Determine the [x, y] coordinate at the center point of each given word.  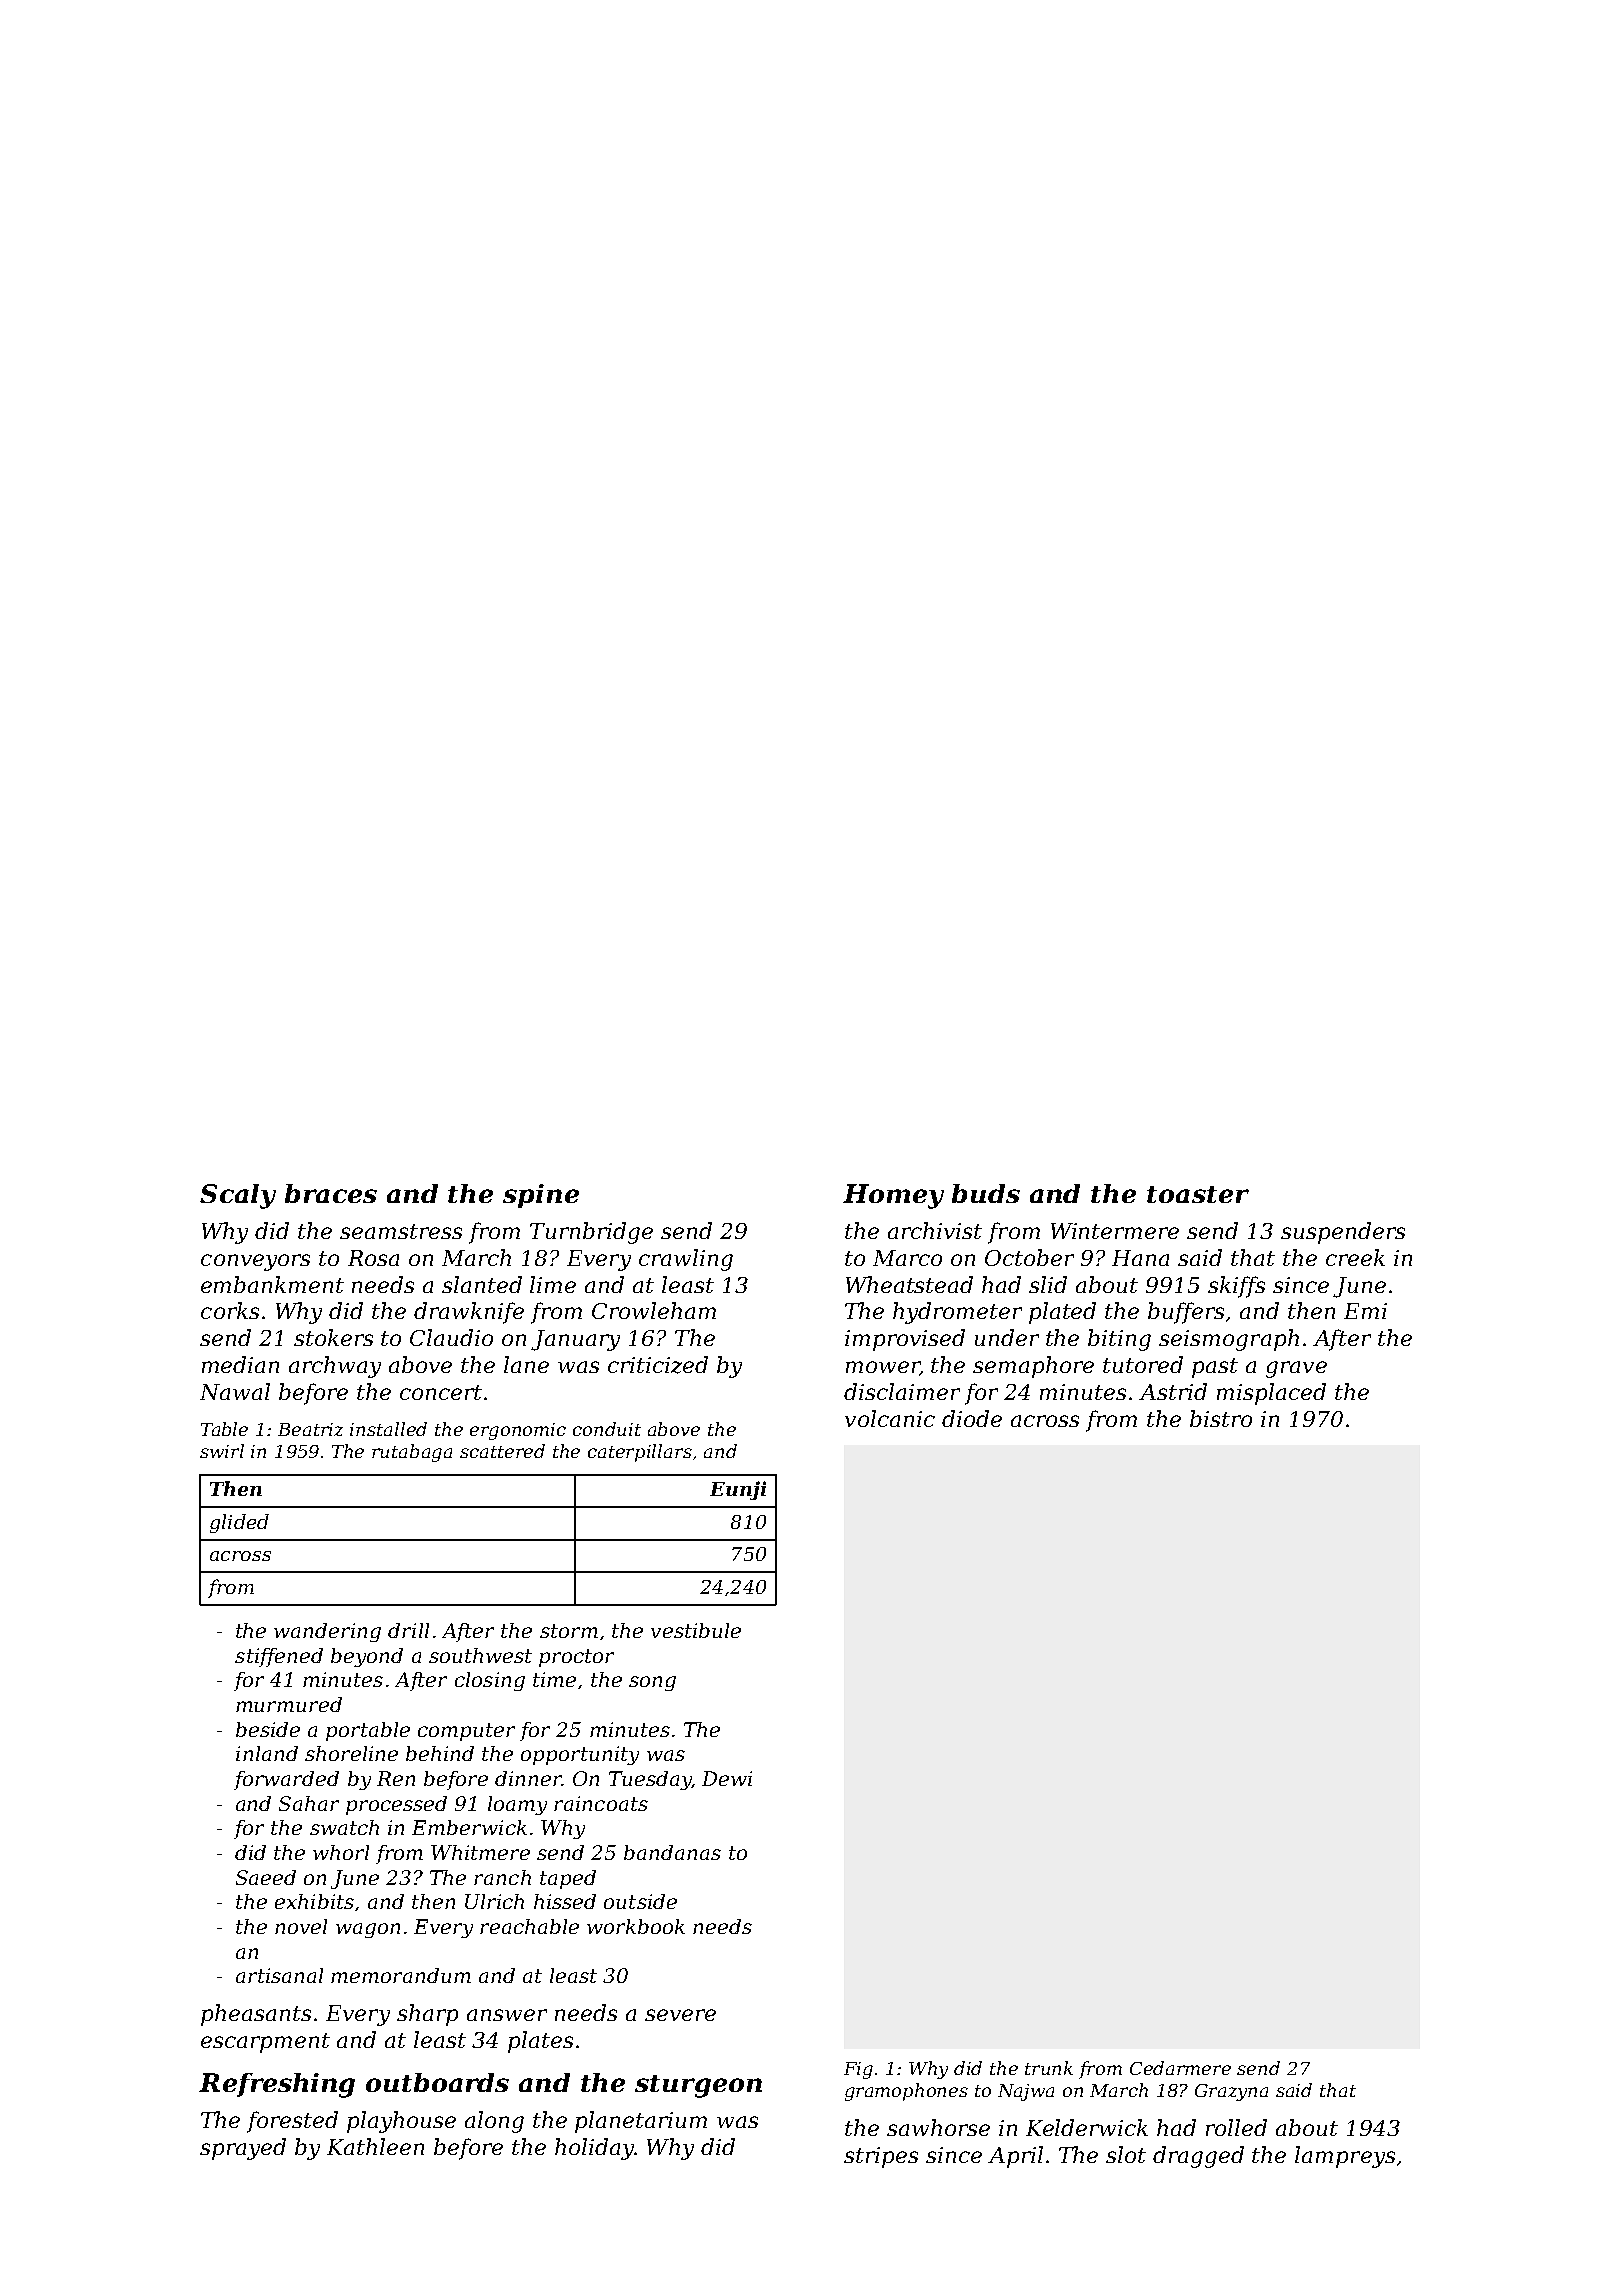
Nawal [235, 1391]
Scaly [238, 1196]
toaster [1198, 1194]
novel [301, 1926]
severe [680, 2015]
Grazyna [1231, 2092]
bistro [1221, 1418]
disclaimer [902, 1391]
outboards [437, 2082]
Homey [893, 1196]
